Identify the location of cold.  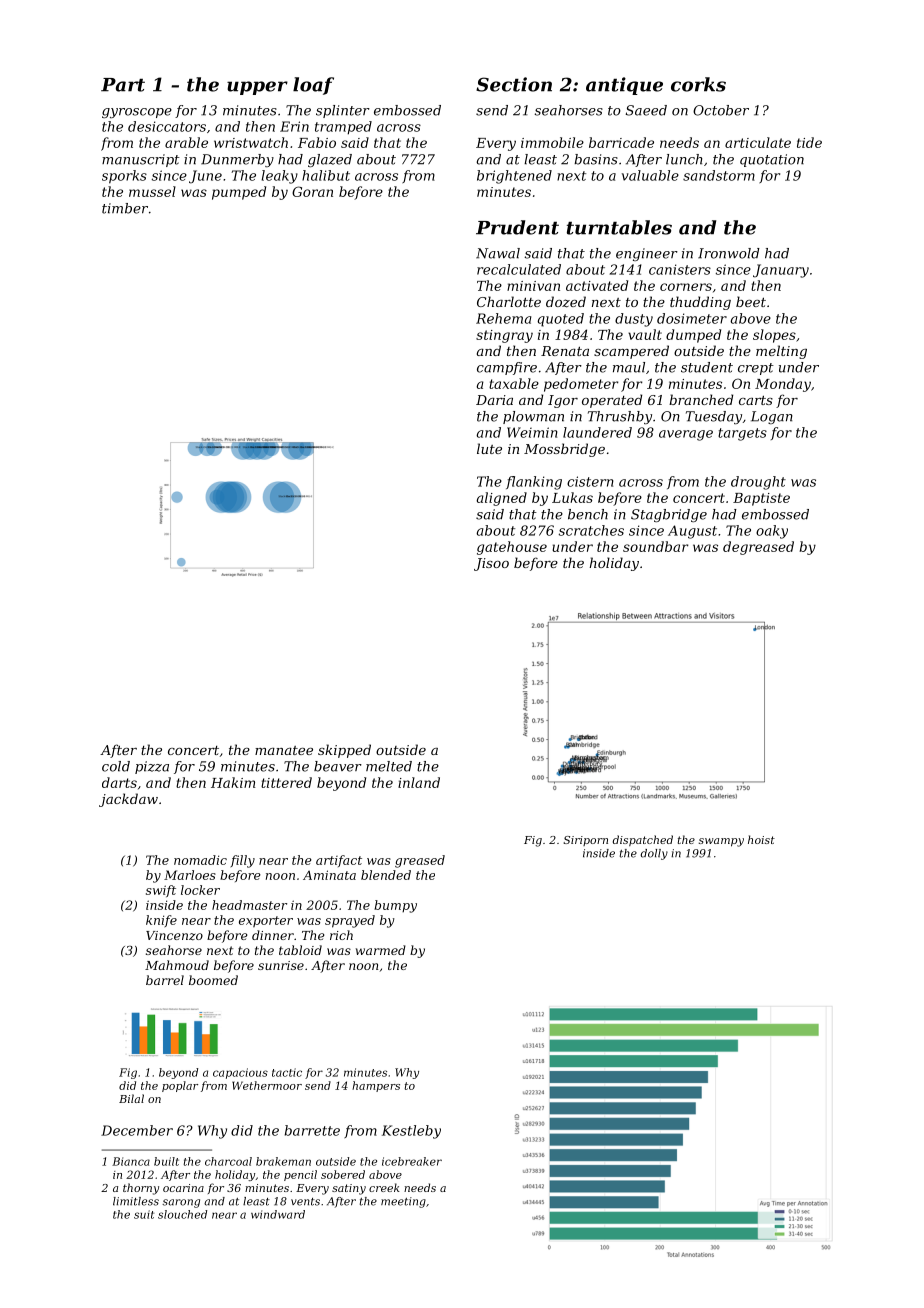
(116, 766).
